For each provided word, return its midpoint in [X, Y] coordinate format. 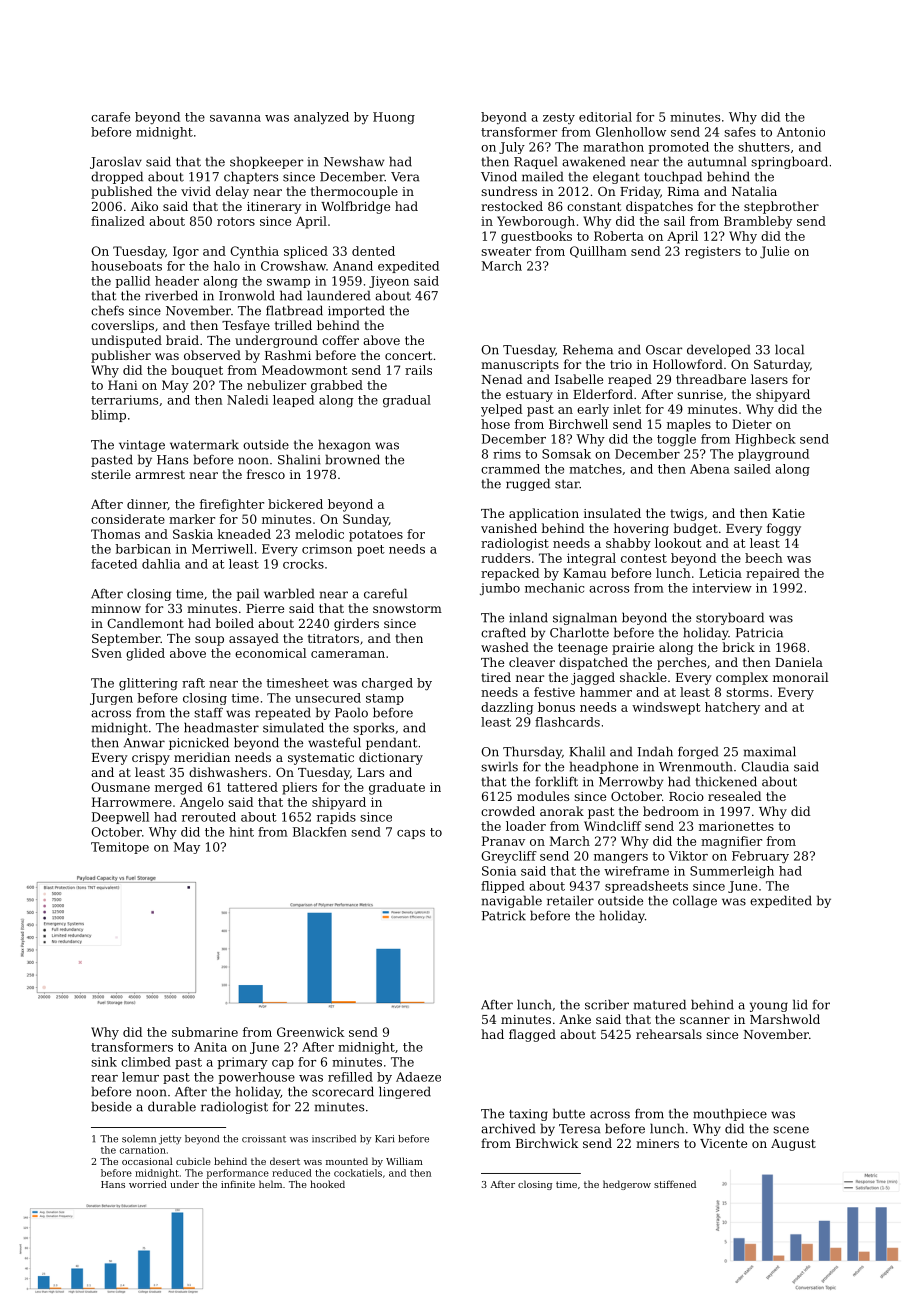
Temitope [120, 848]
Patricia [759, 633]
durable [172, 1106]
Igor [186, 252]
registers [713, 252]
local [789, 349]
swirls [499, 766]
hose [495, 424]
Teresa [579, 1129]
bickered [295, 504]
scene [791, 1130]
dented [373, 251]
